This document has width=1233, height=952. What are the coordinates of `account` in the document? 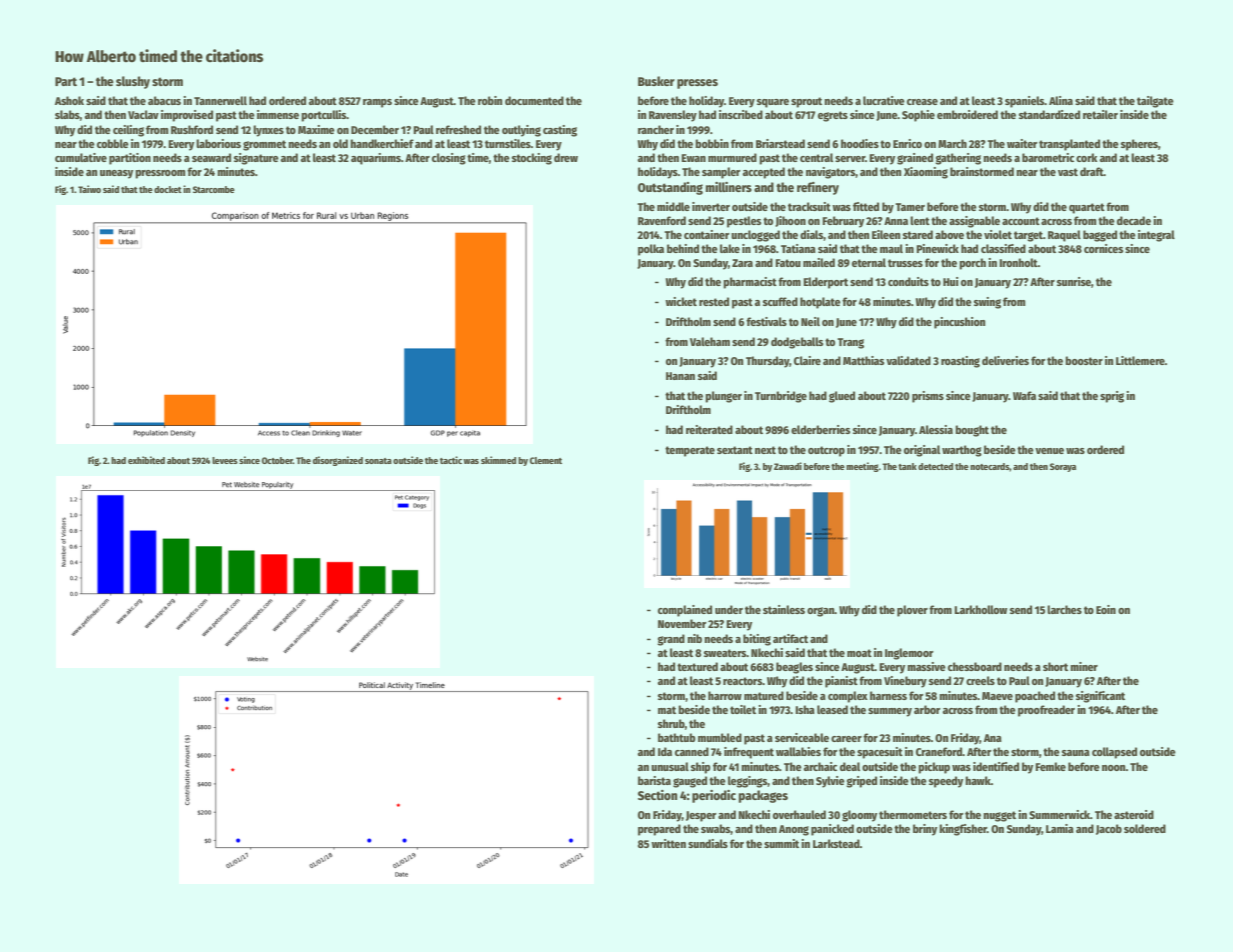 It's located at (1021, 221).
